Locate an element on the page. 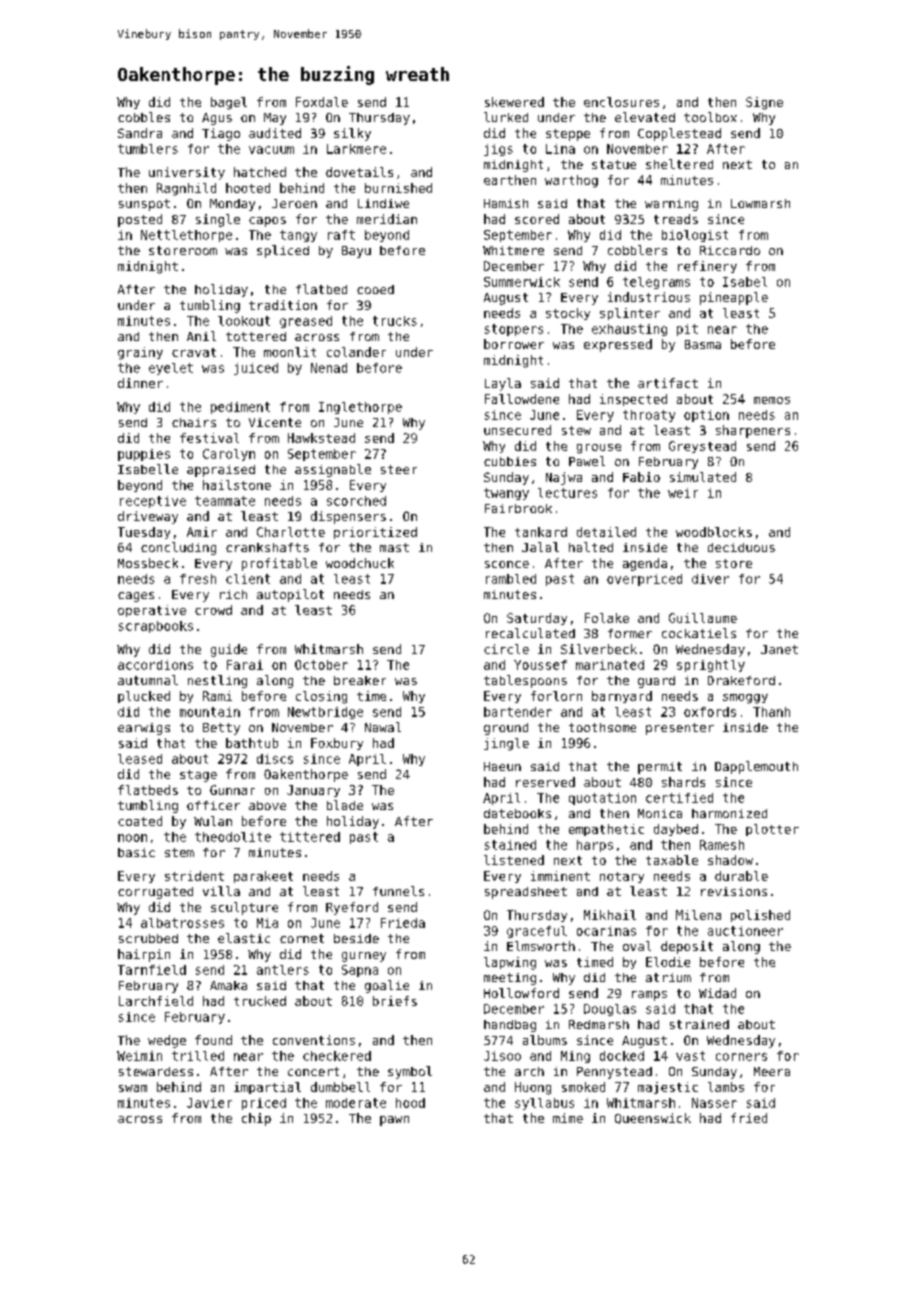  stage is located at coordinates (198, 776).
